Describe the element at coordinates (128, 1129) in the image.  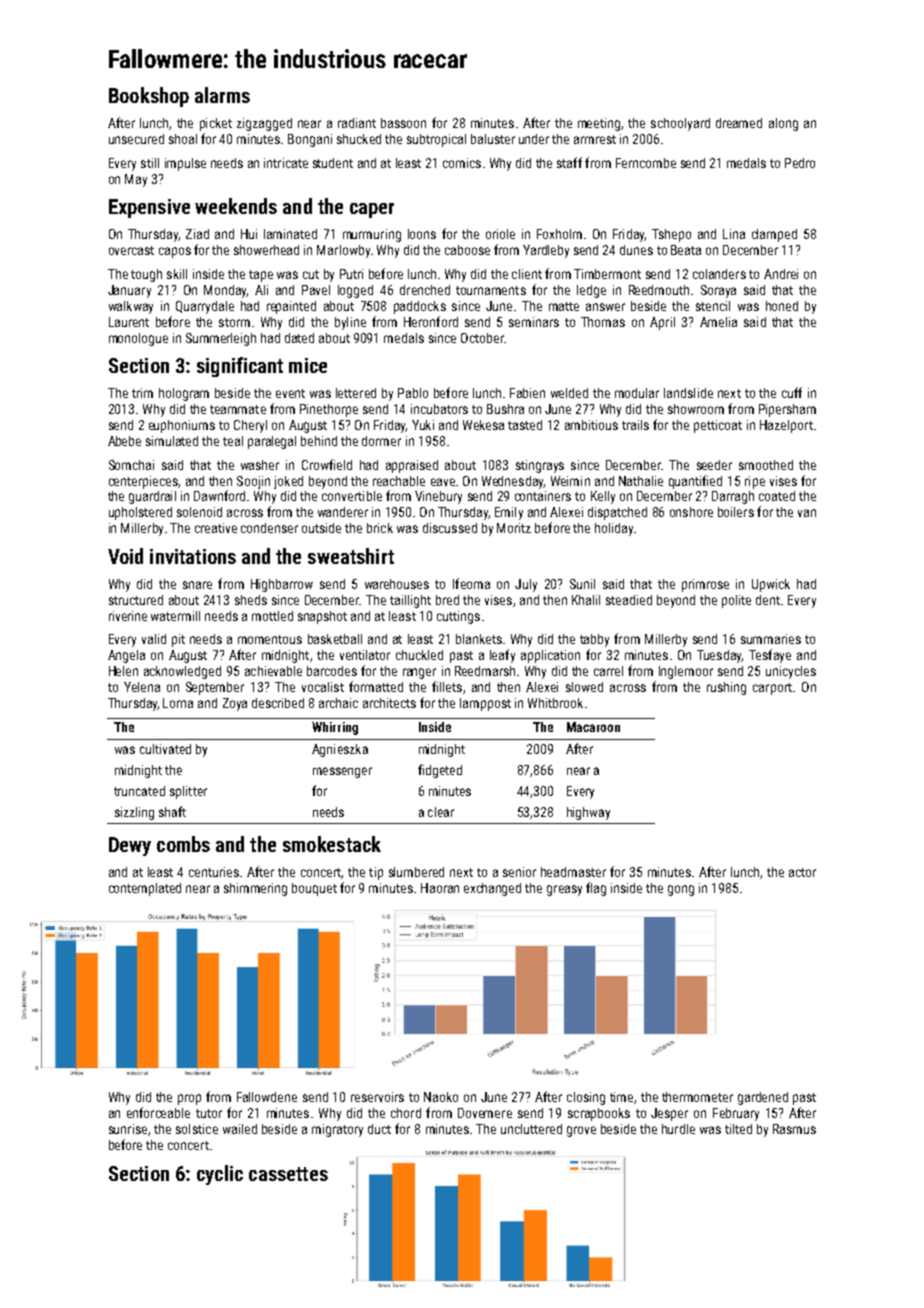
I see `sunrise` at that location.
